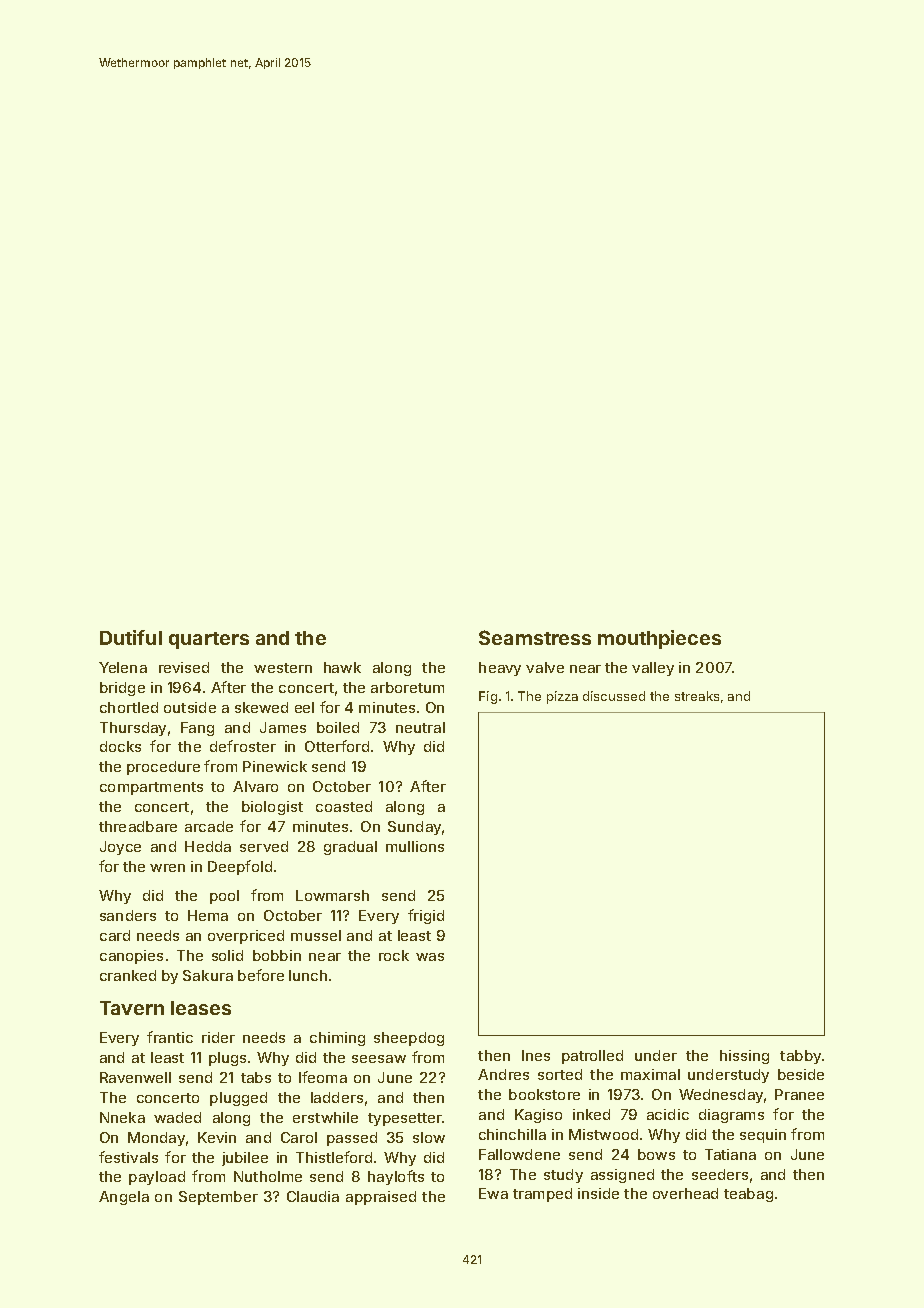 The width and height of the document is (924, 1308). Describe the element at coordinates (344, 806) in the document. I see `coasted` at that location.
